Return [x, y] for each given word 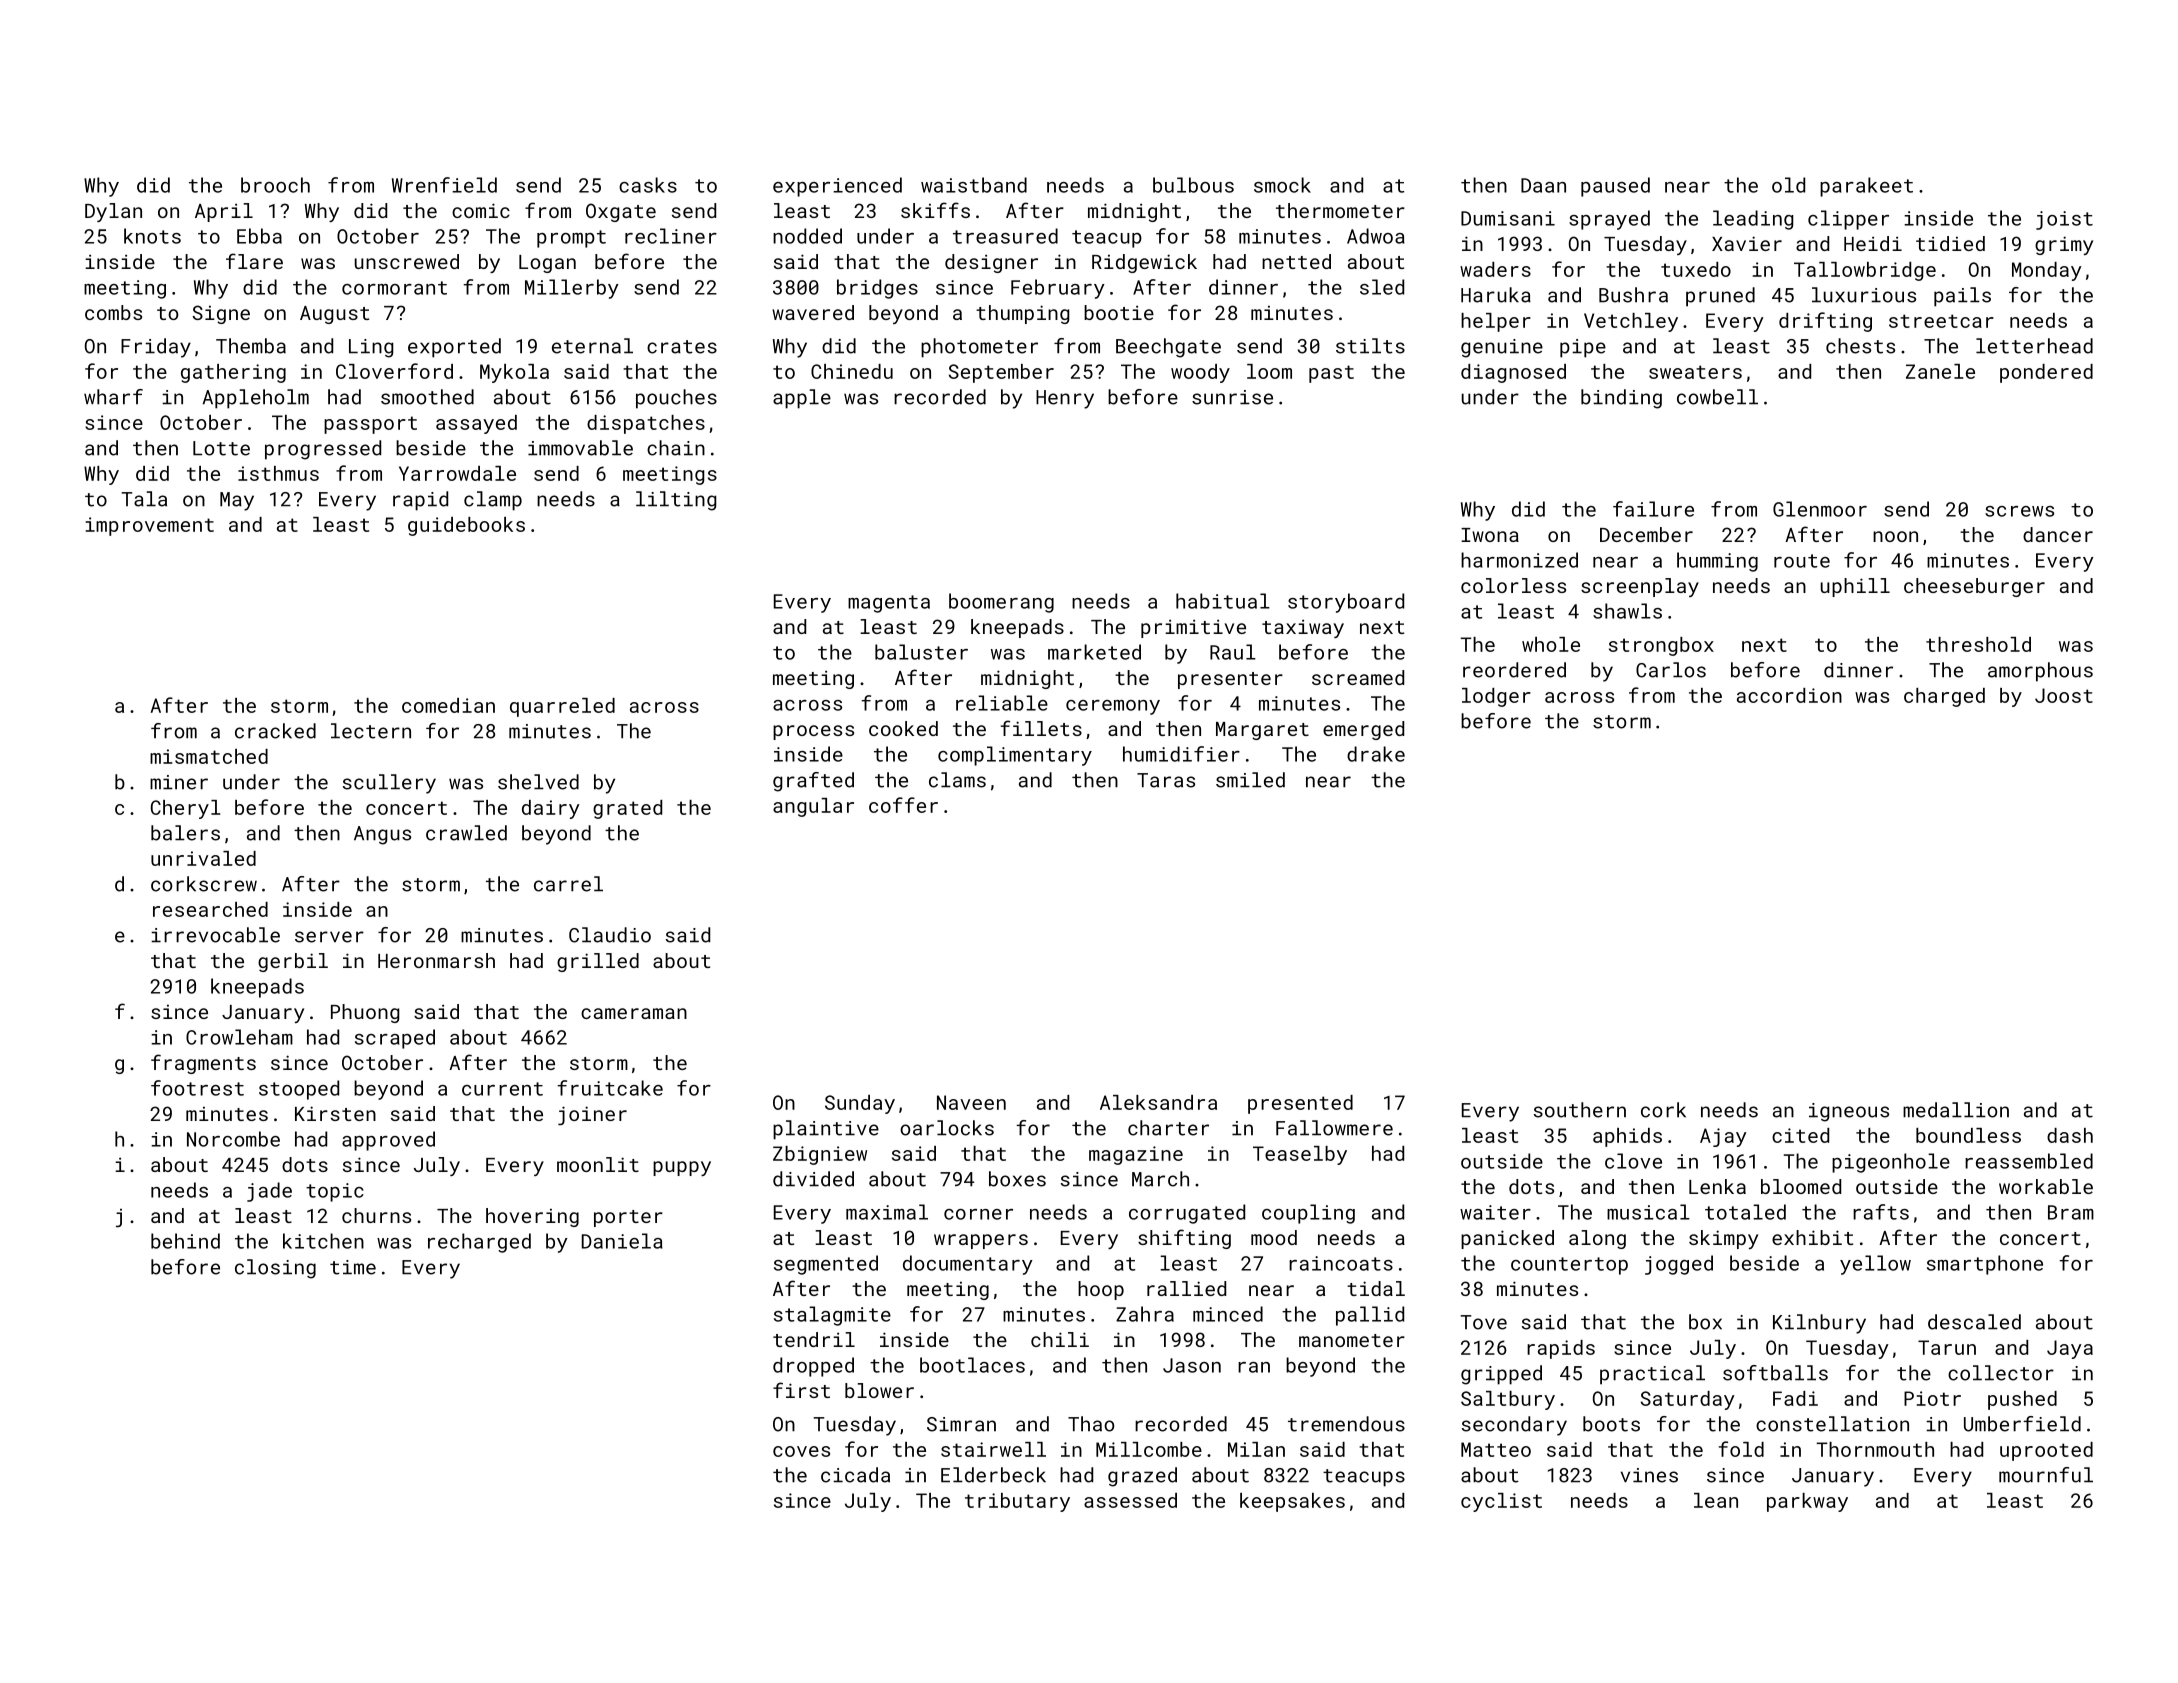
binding [1621, 399]
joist [2064, 220]
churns [376, 1215]
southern [1580, 1110]
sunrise [1232, 397]
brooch [275, 185]
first [801, 1390]
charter [1168, 1128]
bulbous [1193, 185]
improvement [150, 526]
